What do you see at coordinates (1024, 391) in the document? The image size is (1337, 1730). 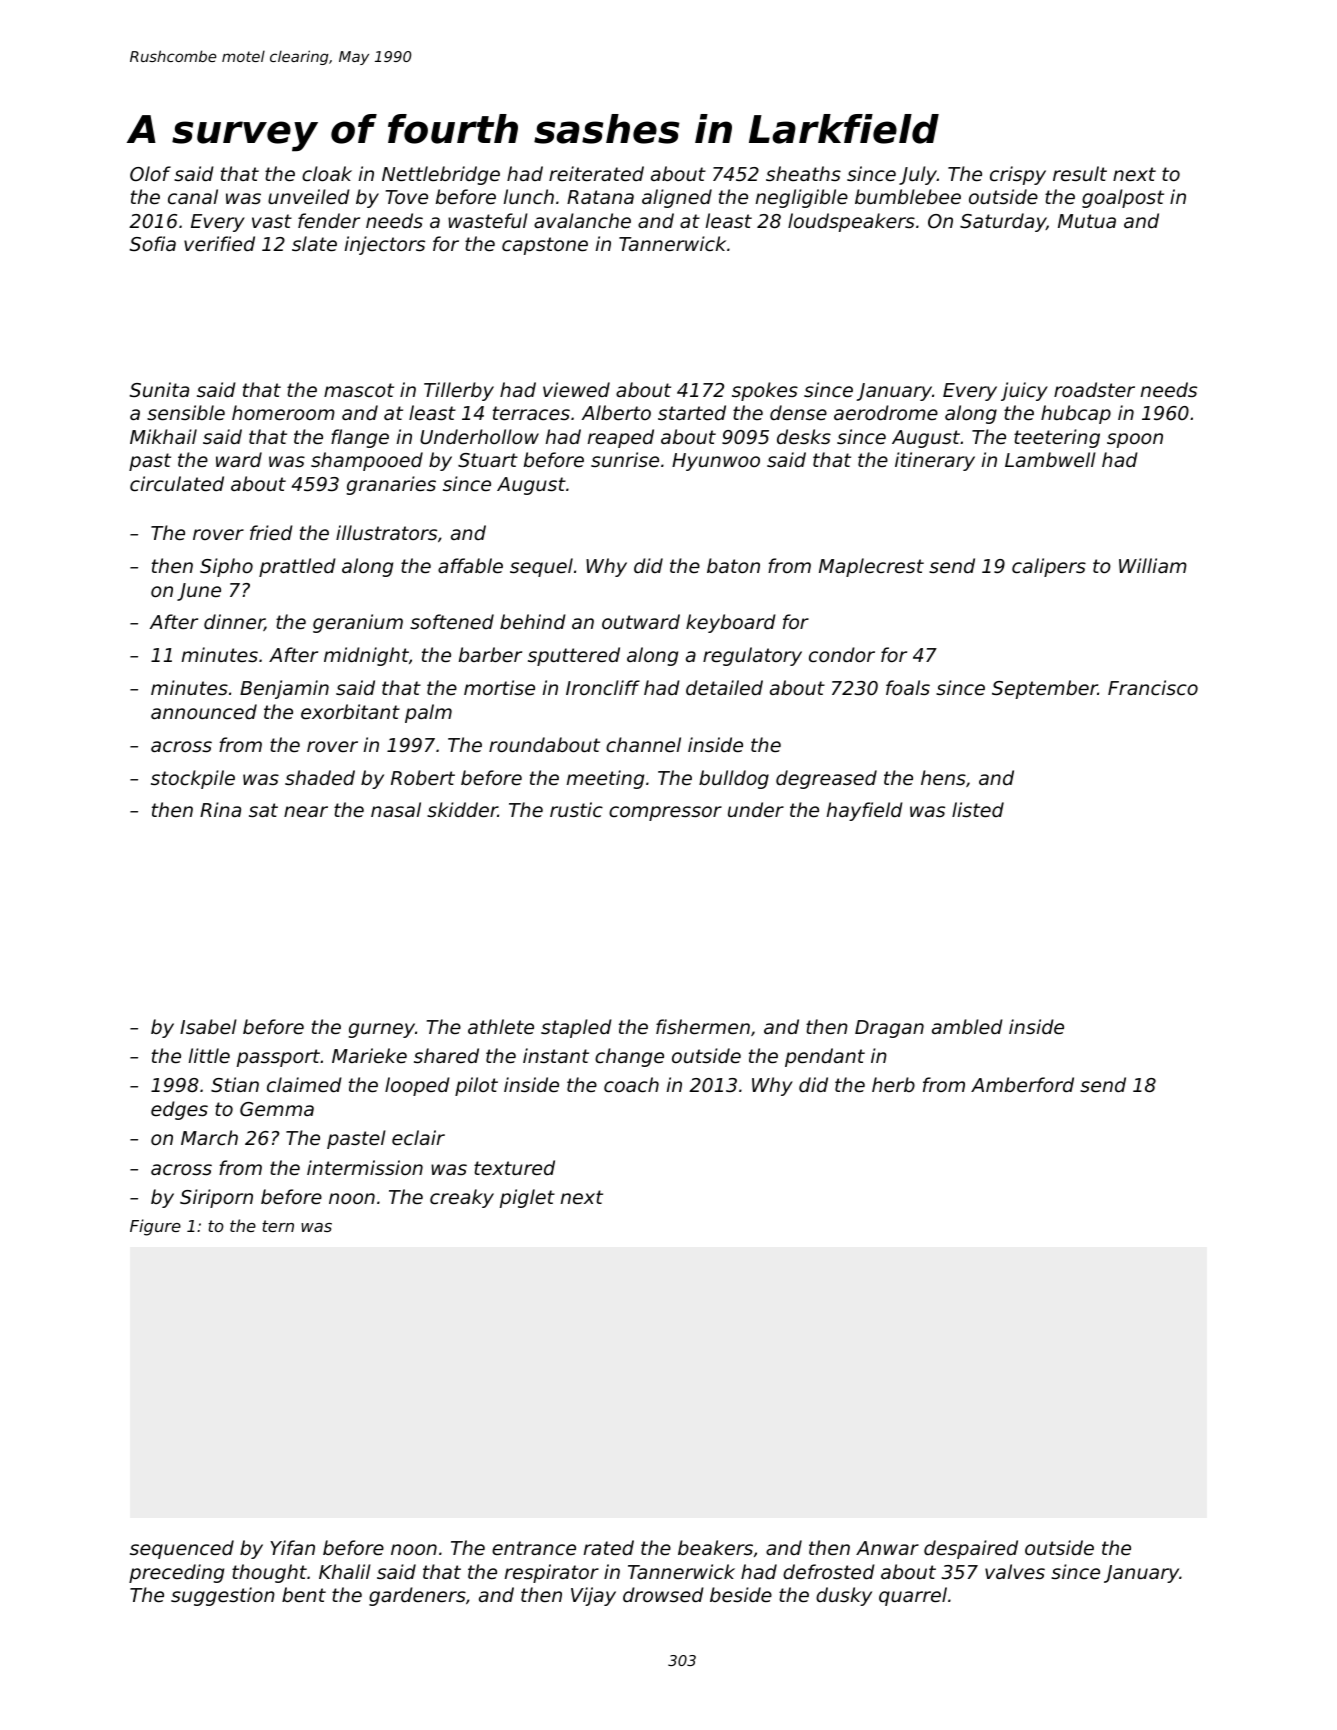 I see `juicy` at bounding box center [1024, 391].
